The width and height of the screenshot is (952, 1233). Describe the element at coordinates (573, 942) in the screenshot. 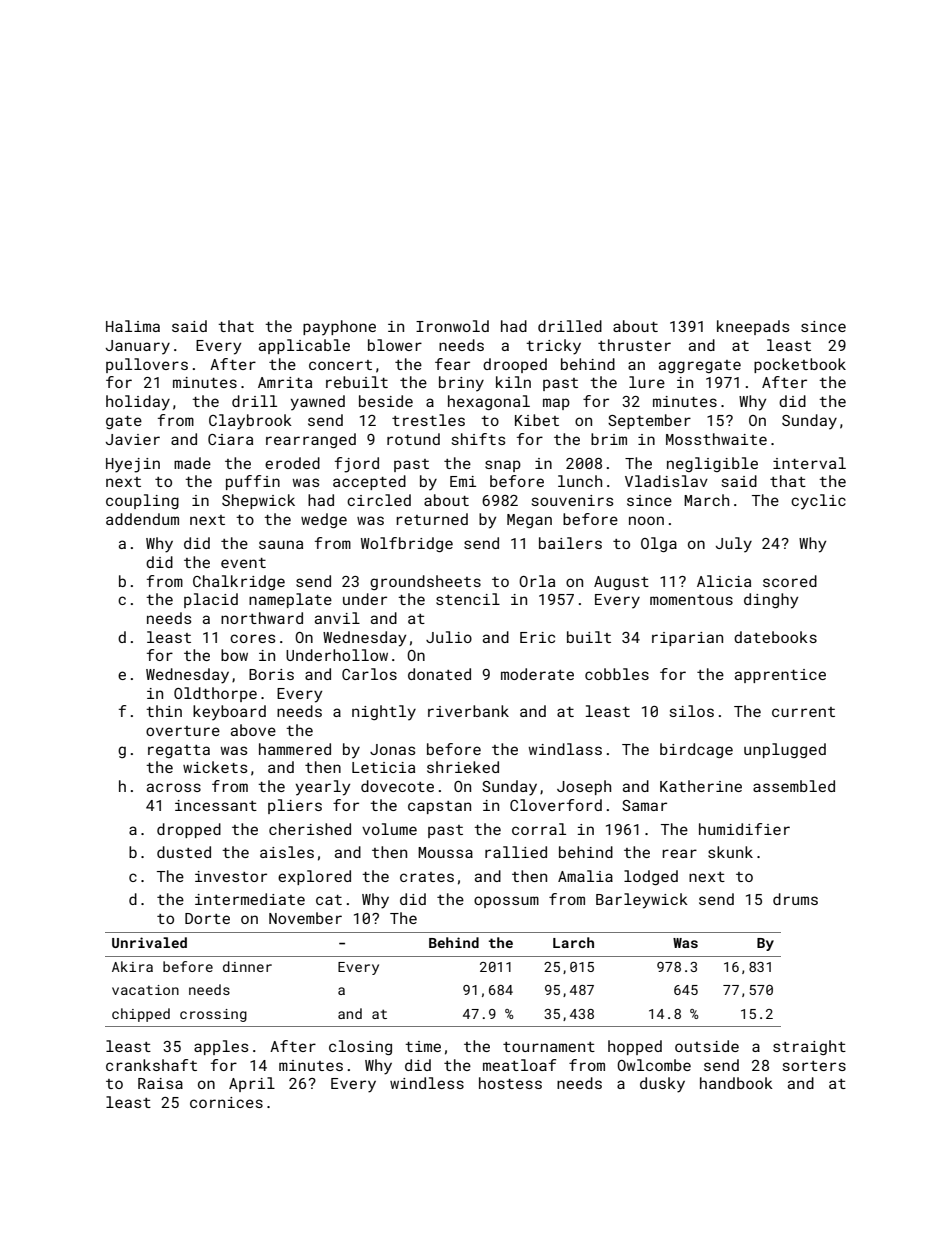

I see `Larch` at that location.
